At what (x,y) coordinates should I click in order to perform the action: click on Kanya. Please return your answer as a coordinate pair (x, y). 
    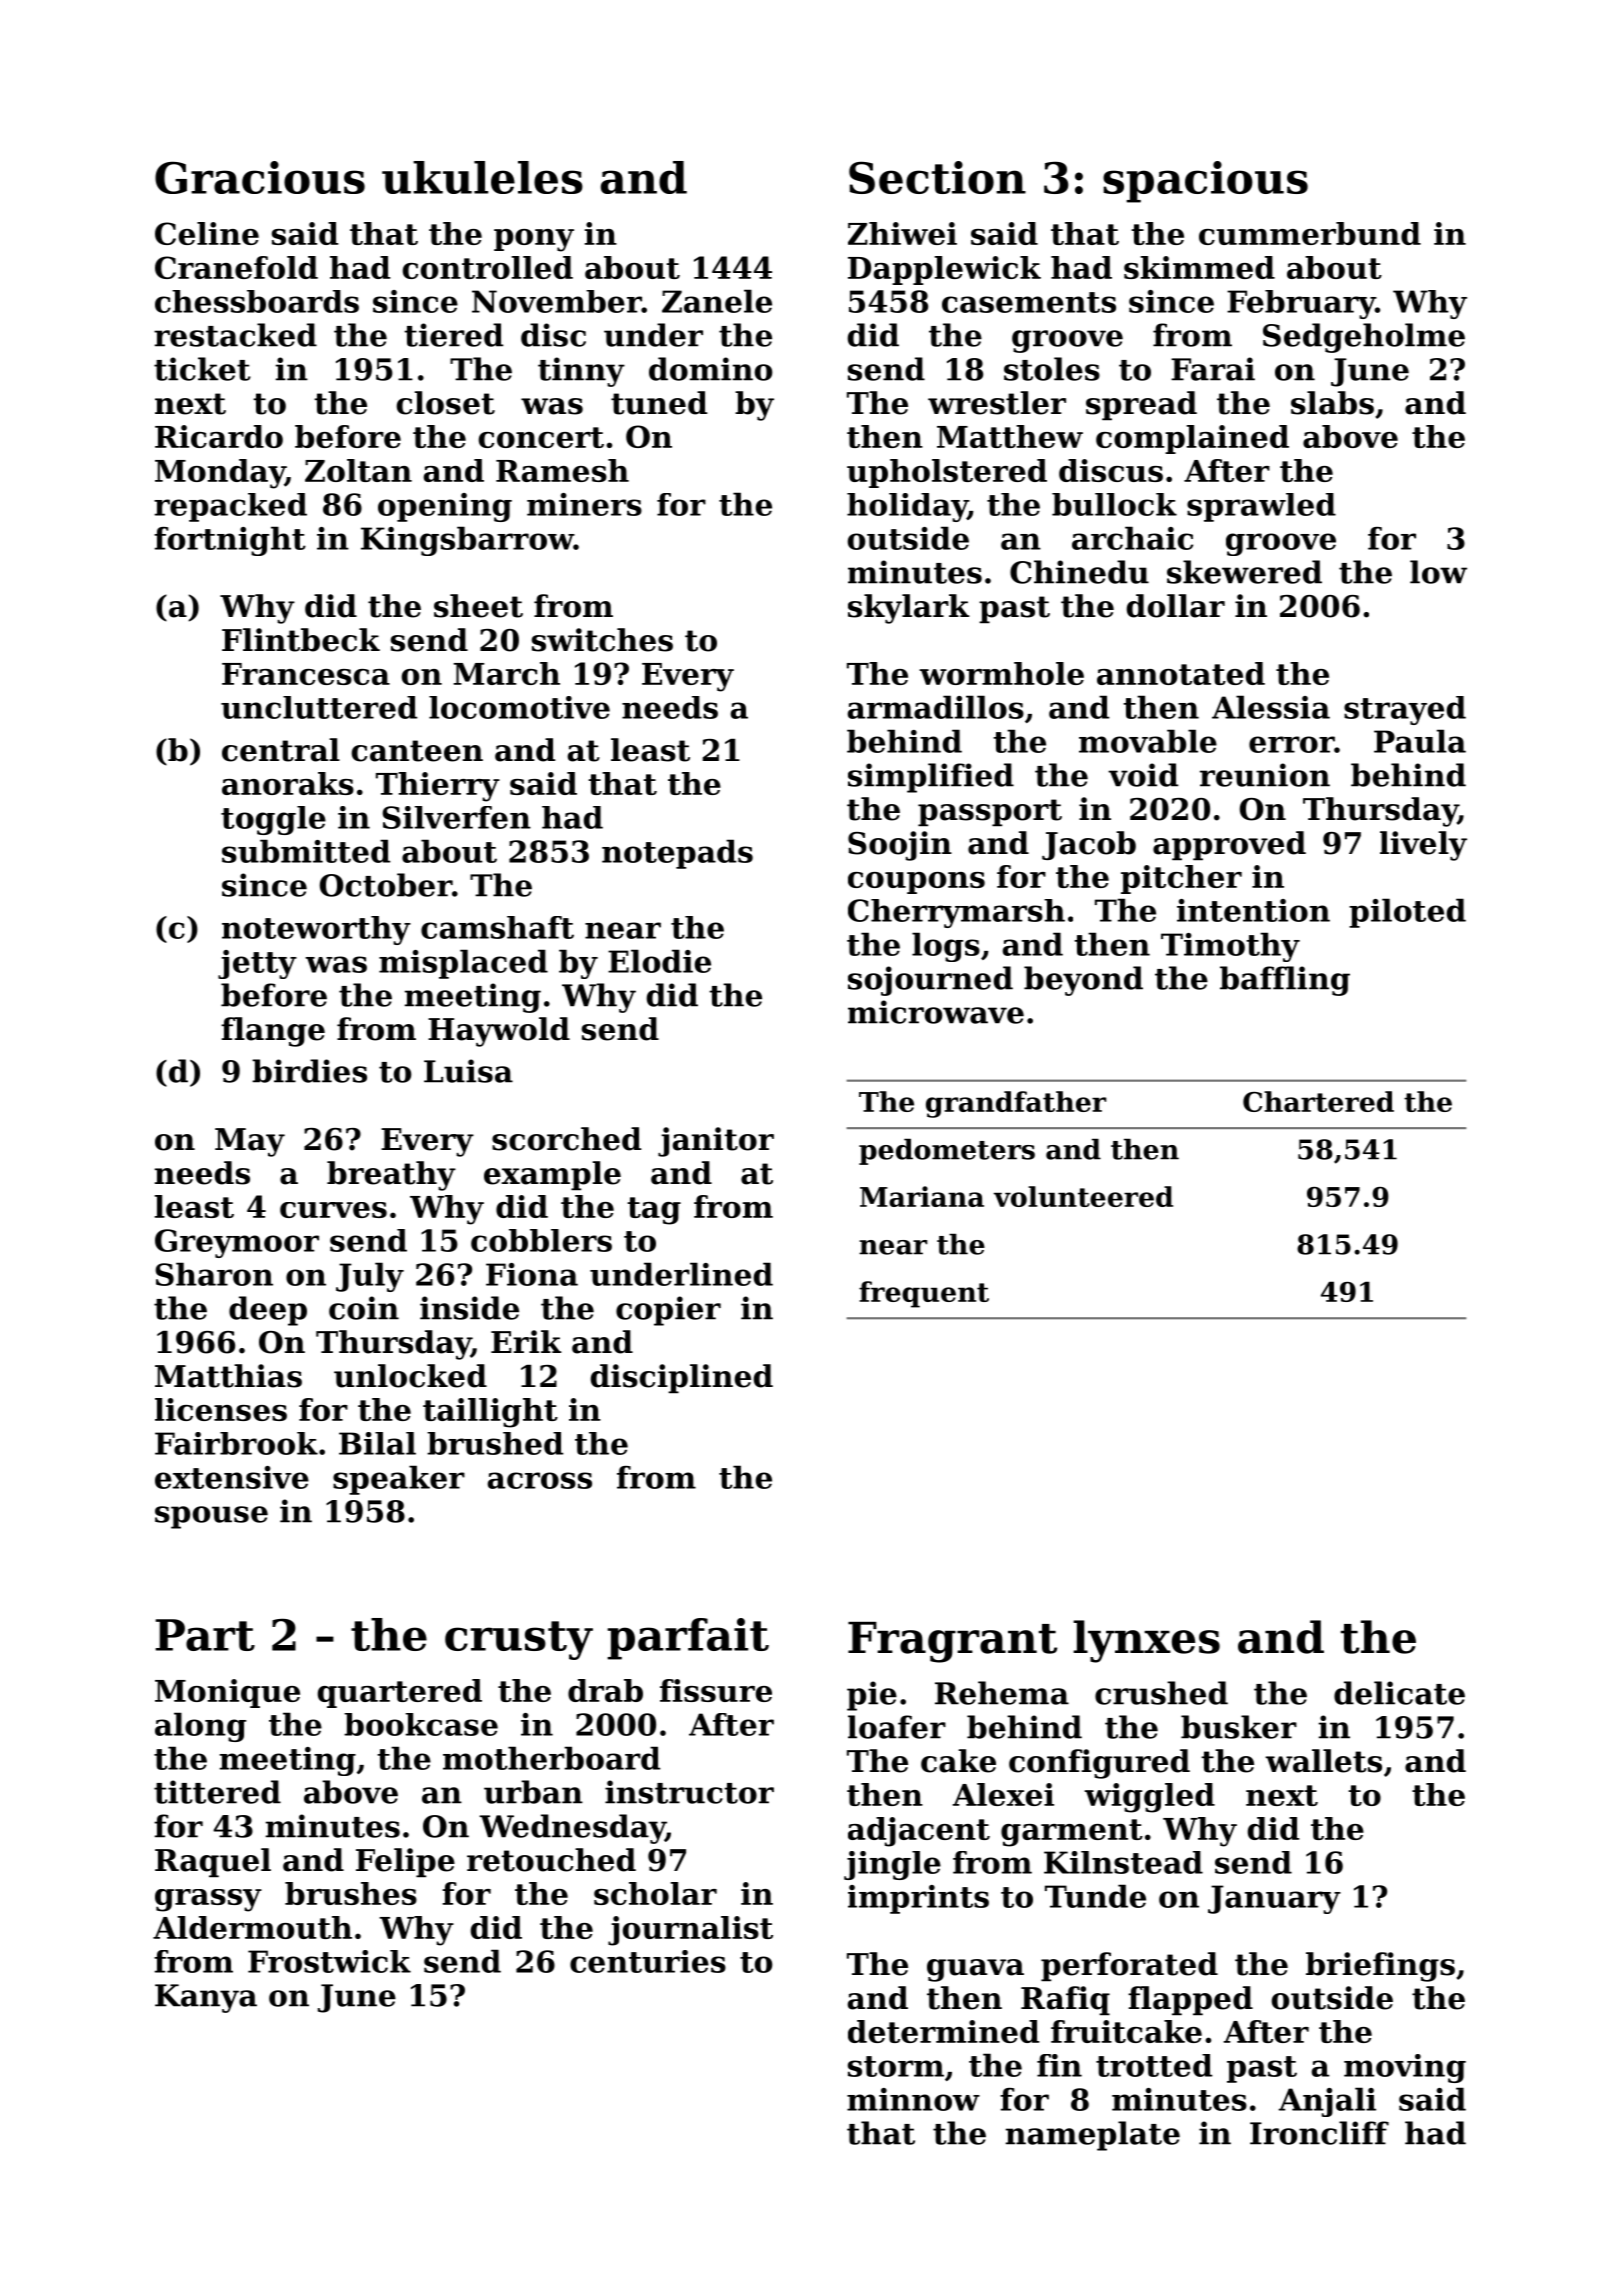
    Looking at the image, I should click on (206, 1998).
